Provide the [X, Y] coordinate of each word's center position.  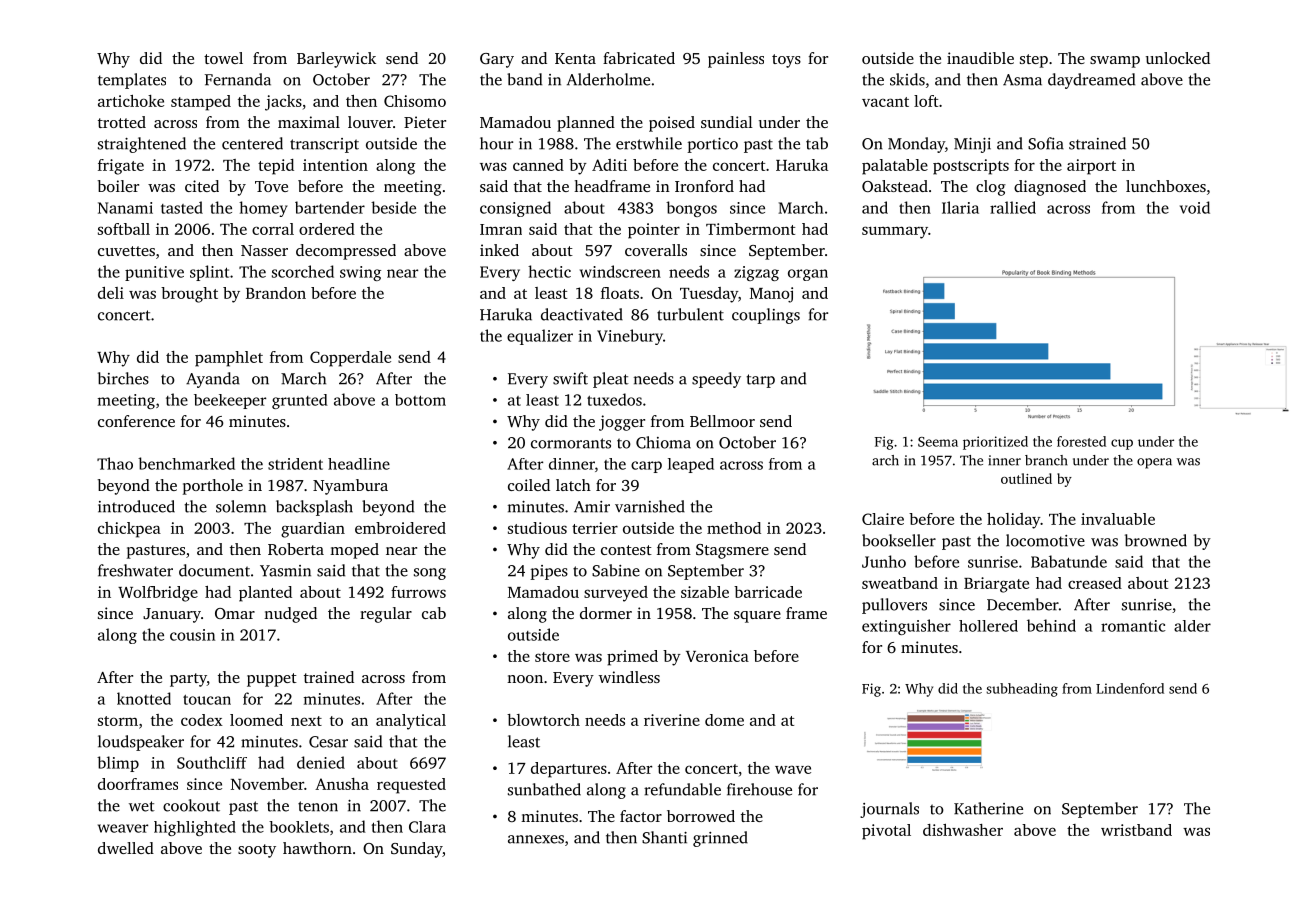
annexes [536, 839]
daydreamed [1091, 81]
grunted [300, 401]
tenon [318, 806]
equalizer [540, 337]
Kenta [575, 58]
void [1195, 207]
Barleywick [336, 60]
